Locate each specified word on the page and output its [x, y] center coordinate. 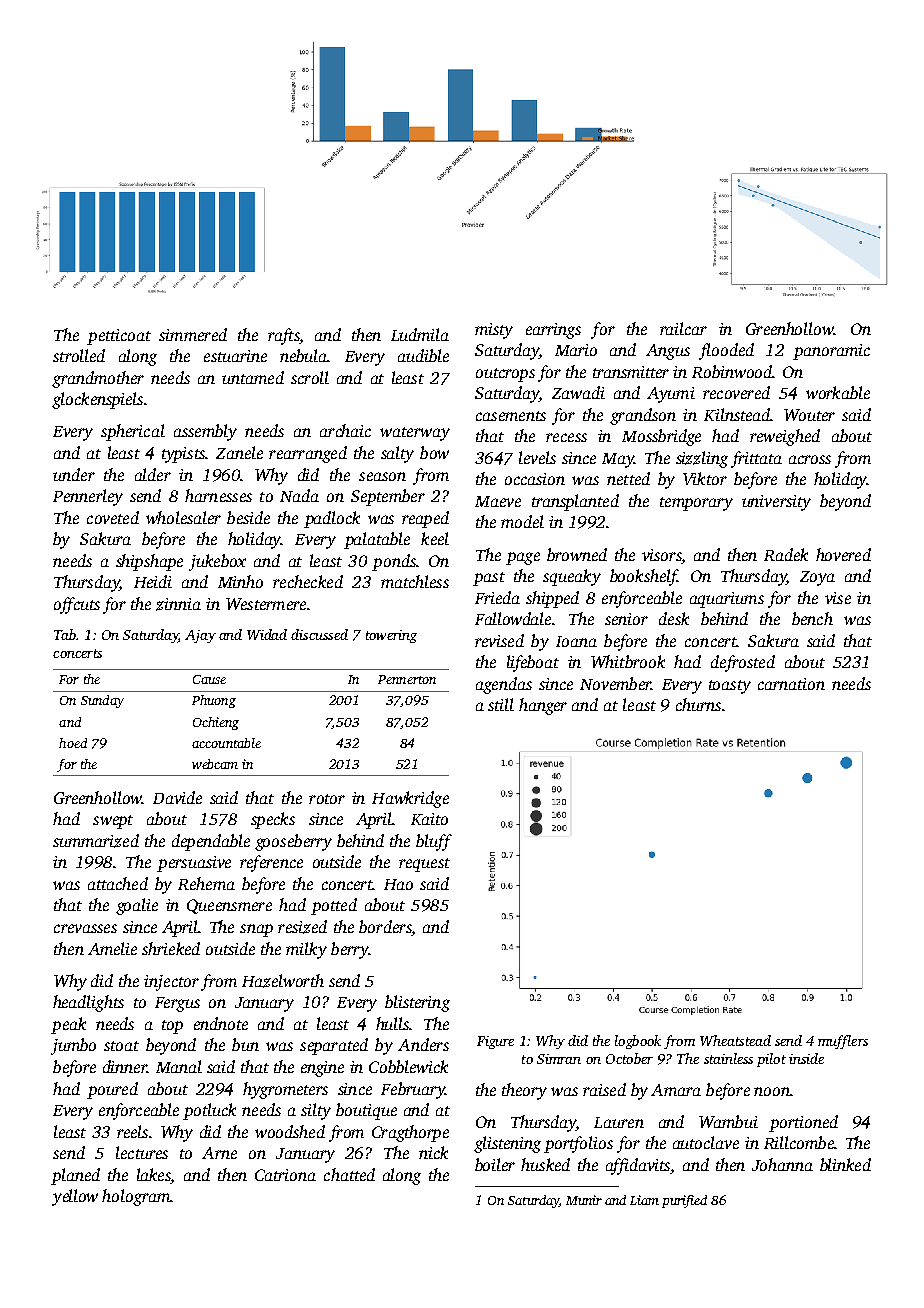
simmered [193, 334]
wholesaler [183, 517]
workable [838, 392]
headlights [88, 1003]
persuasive [194, 864]
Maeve [498, 501]
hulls [392, 1023]
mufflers [843, 1042]
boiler [495, 1164]
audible [423, 355]
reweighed [785, 437]
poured [112, 1090]
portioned [803, 1123]
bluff [434, 842]
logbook [638, 1042]
